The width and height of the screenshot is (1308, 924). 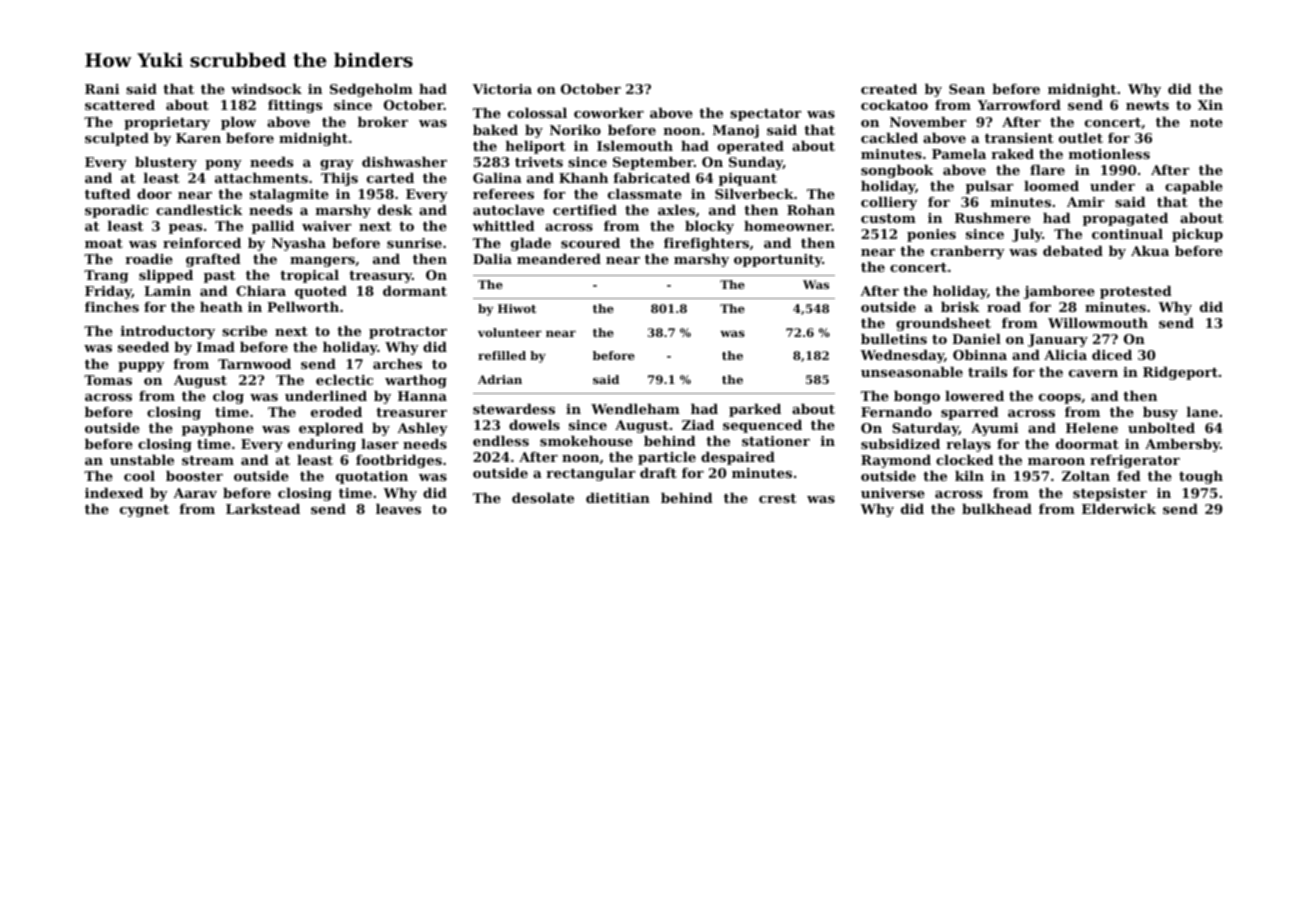 What do you see at coordinates (517, 308) in the screenshot?
I see `Hiwot` at bounding box center [517, 308].
